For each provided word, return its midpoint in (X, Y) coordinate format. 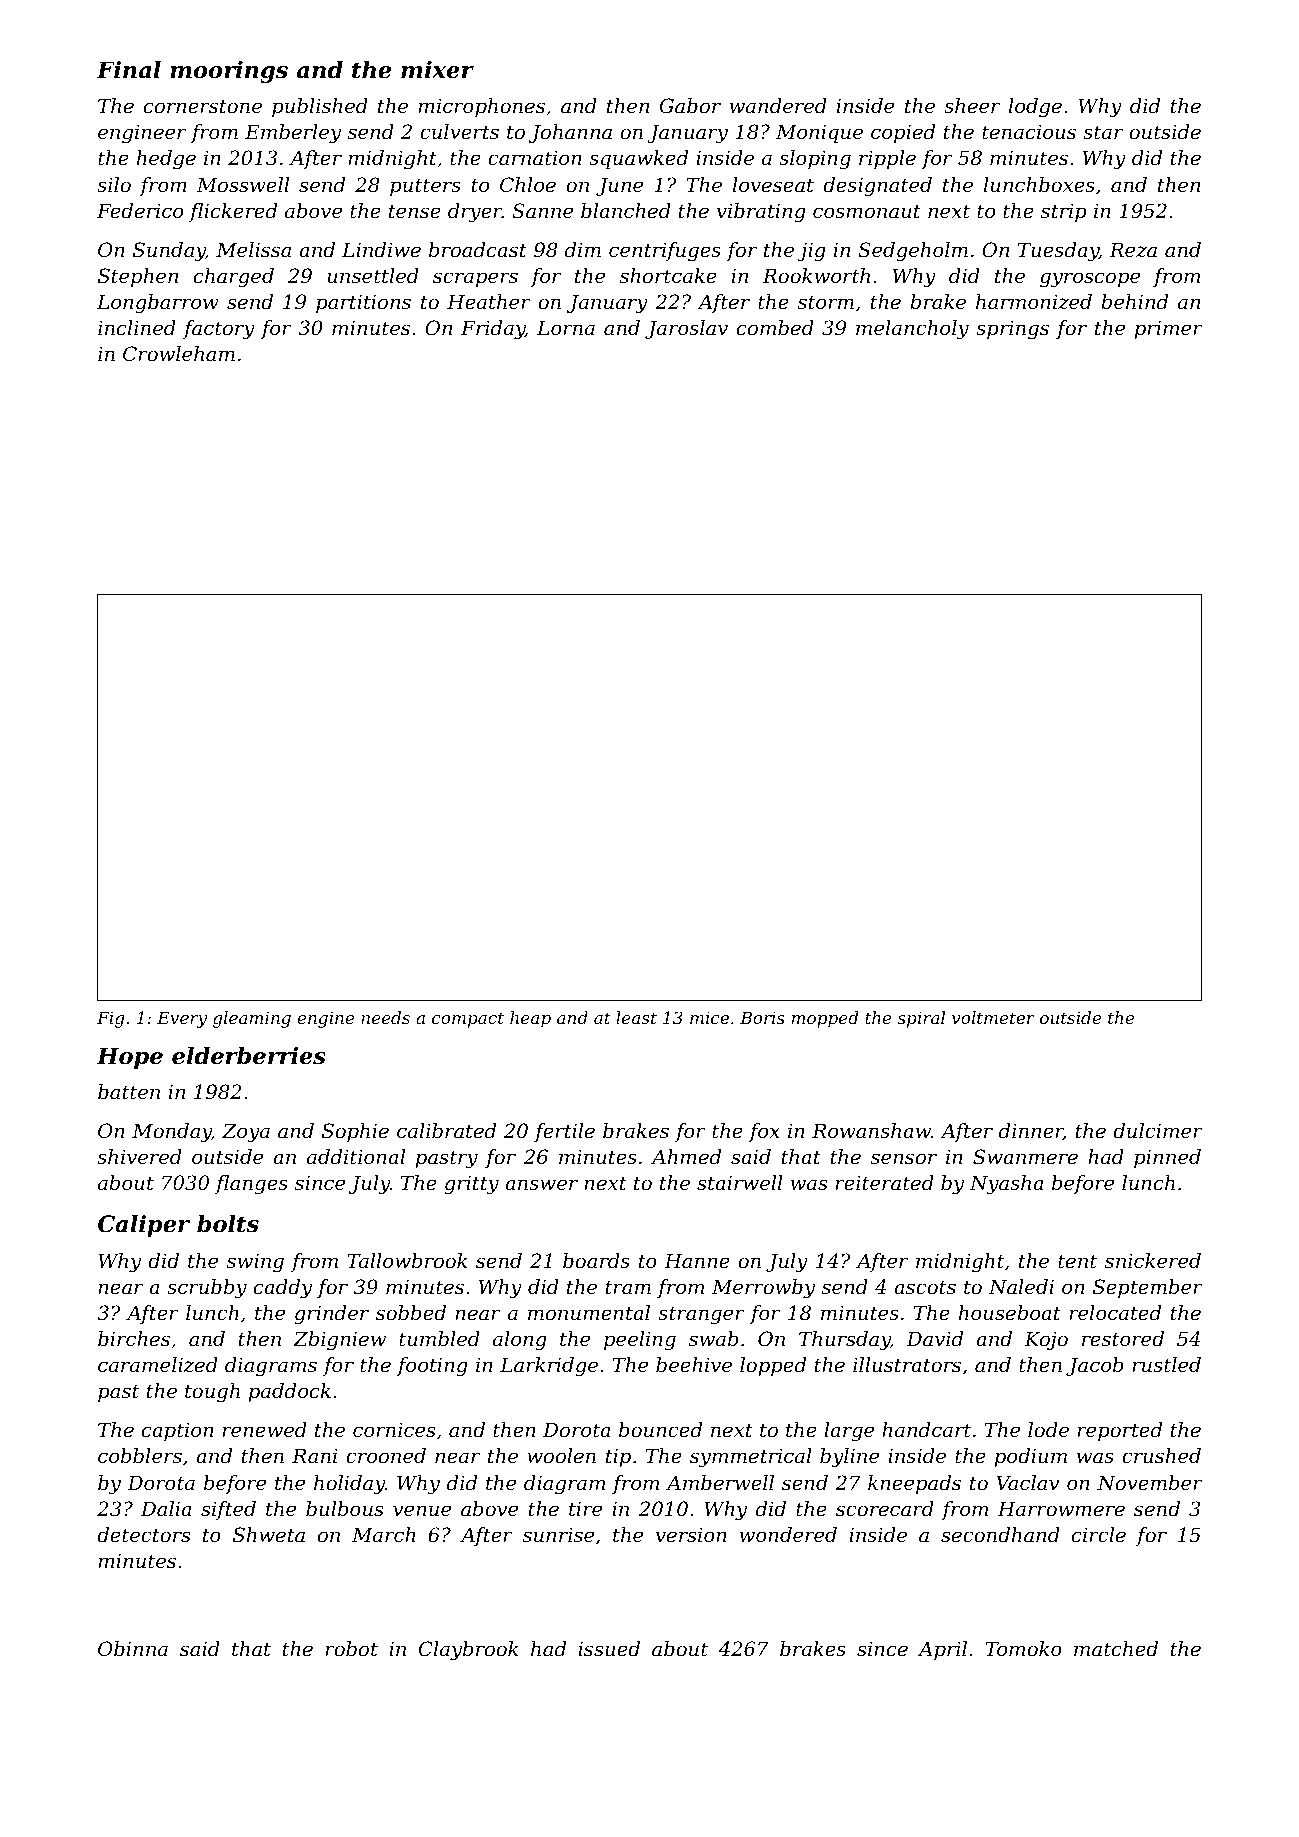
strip (1064, 212)
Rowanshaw (871, 1131)
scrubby (207, 1289)
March (383, 1535)
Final (129, 70)
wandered (778, 106)
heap (530, 1019)
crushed (1161, 1456)
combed (775, 328)
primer (1168, 329)
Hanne (697, 1261)
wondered (788, 1535)
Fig (110, 1019)
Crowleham (179, 354)
